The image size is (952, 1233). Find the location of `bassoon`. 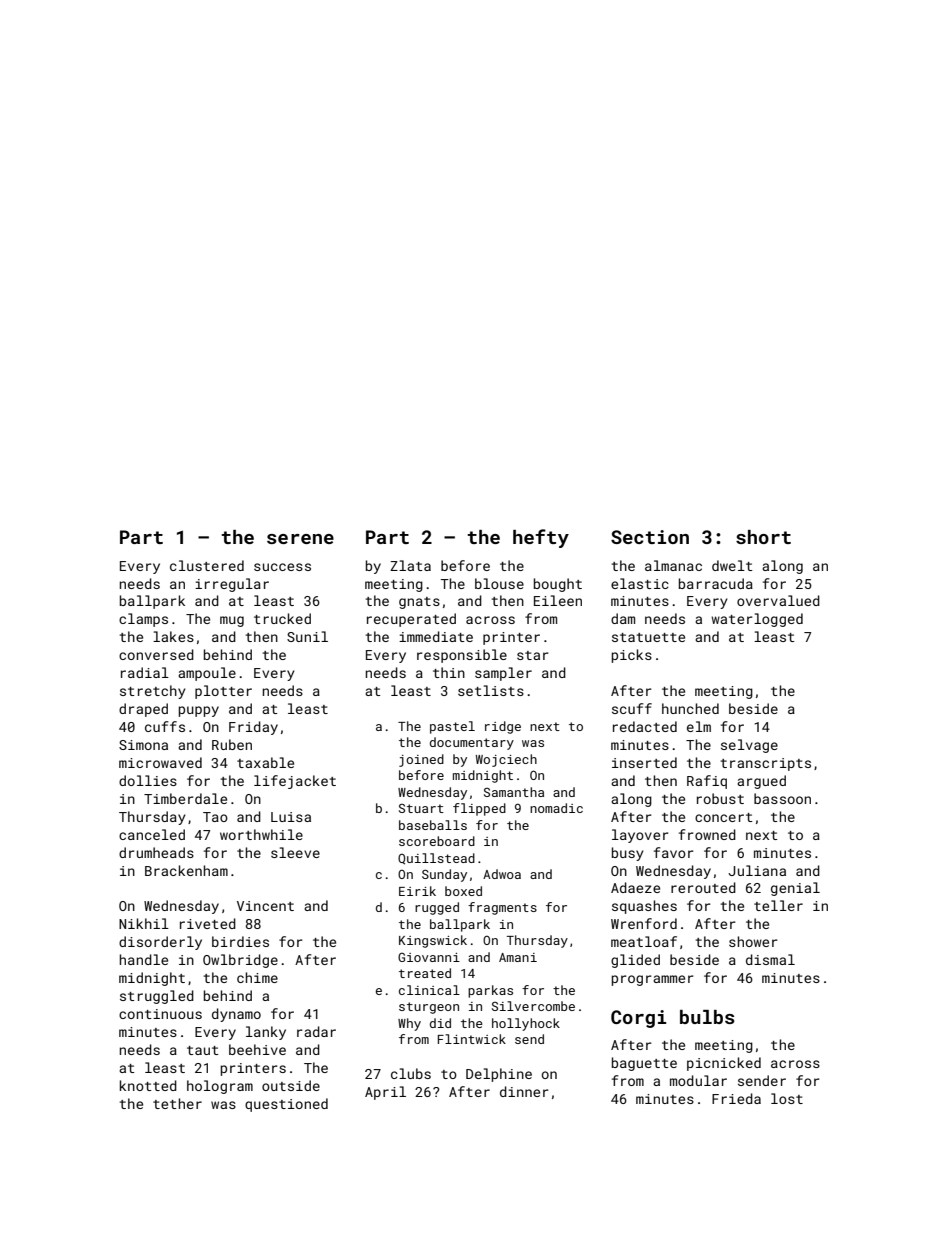

bassoon is located at coordinates (782, 798).
